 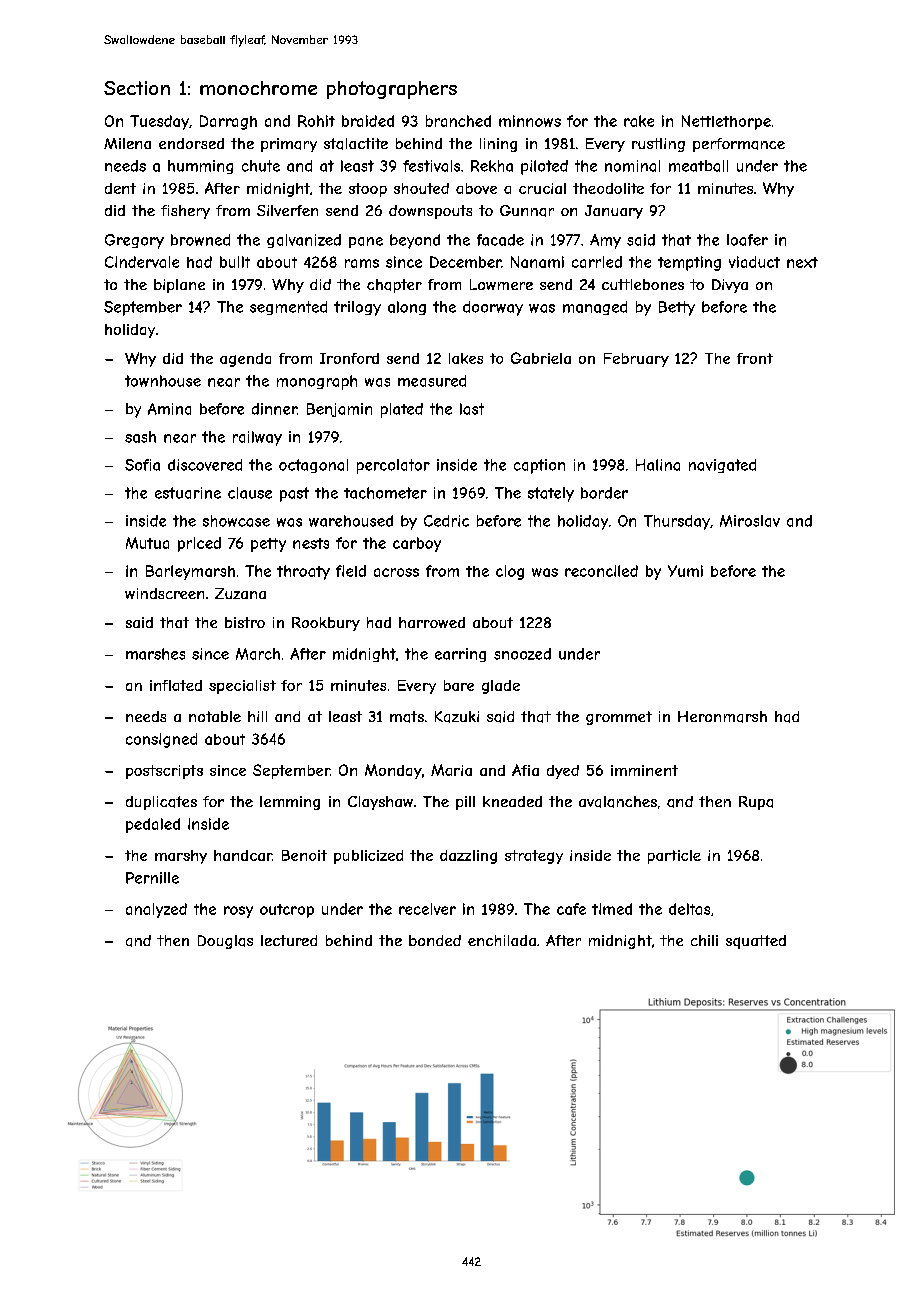 What do you see at coordinates (127, 143) in the page?
I see `Milena` at bounding box center [127, 143].
